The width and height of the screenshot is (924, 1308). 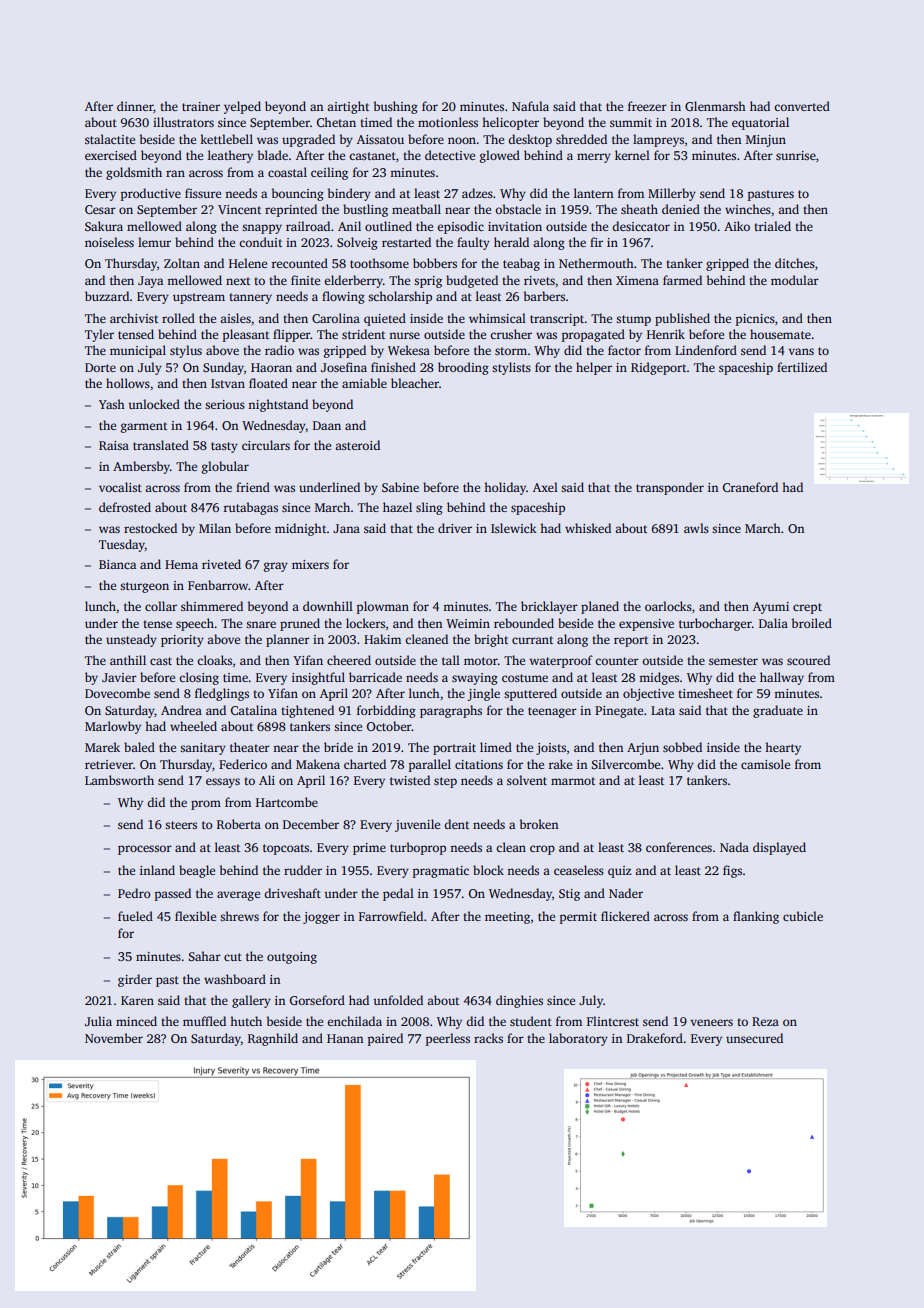 I want to click on Julia, so click(x=98, y=1021).
